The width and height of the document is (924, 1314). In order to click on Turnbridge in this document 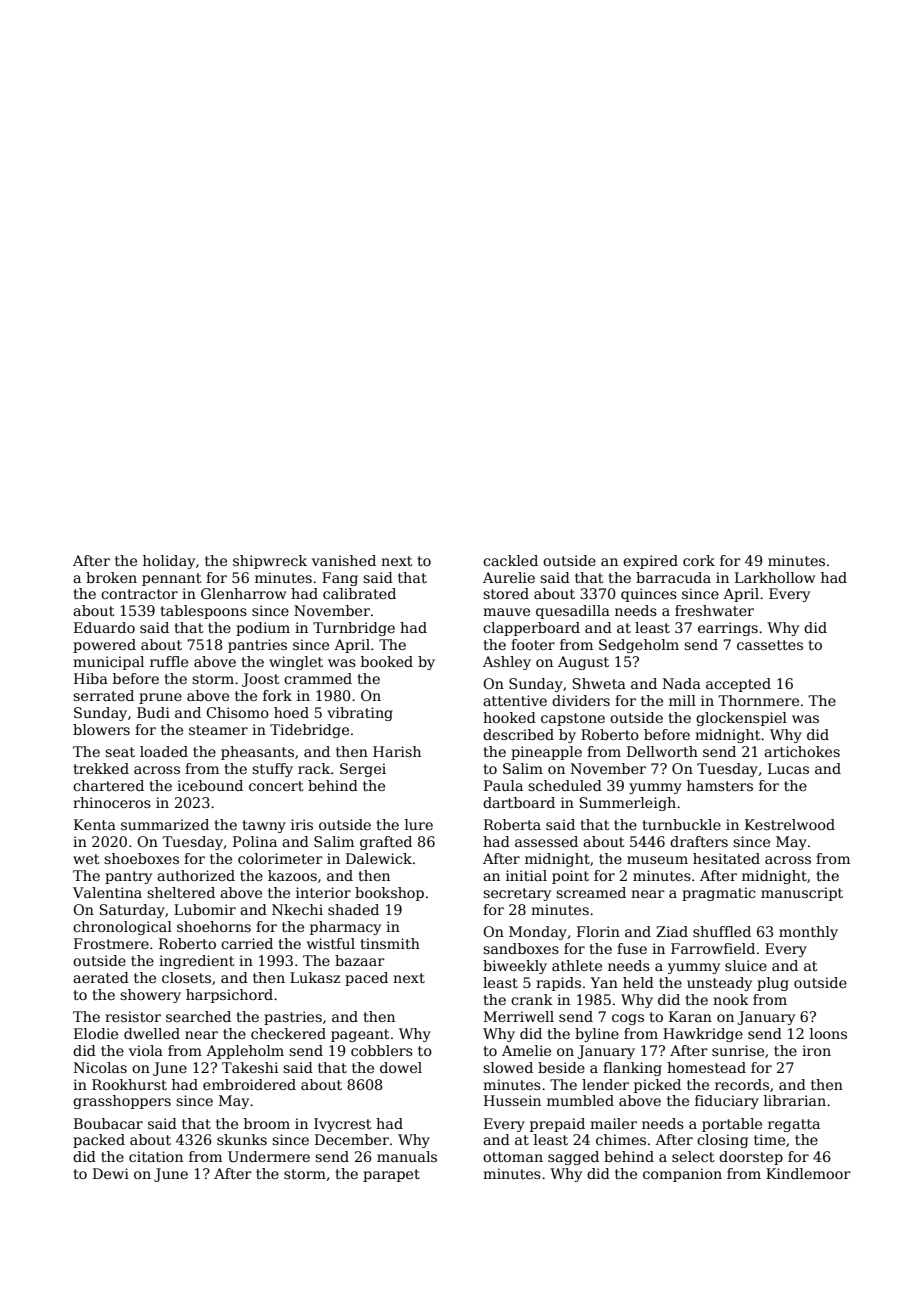, I will do `click(354, 629)`.
